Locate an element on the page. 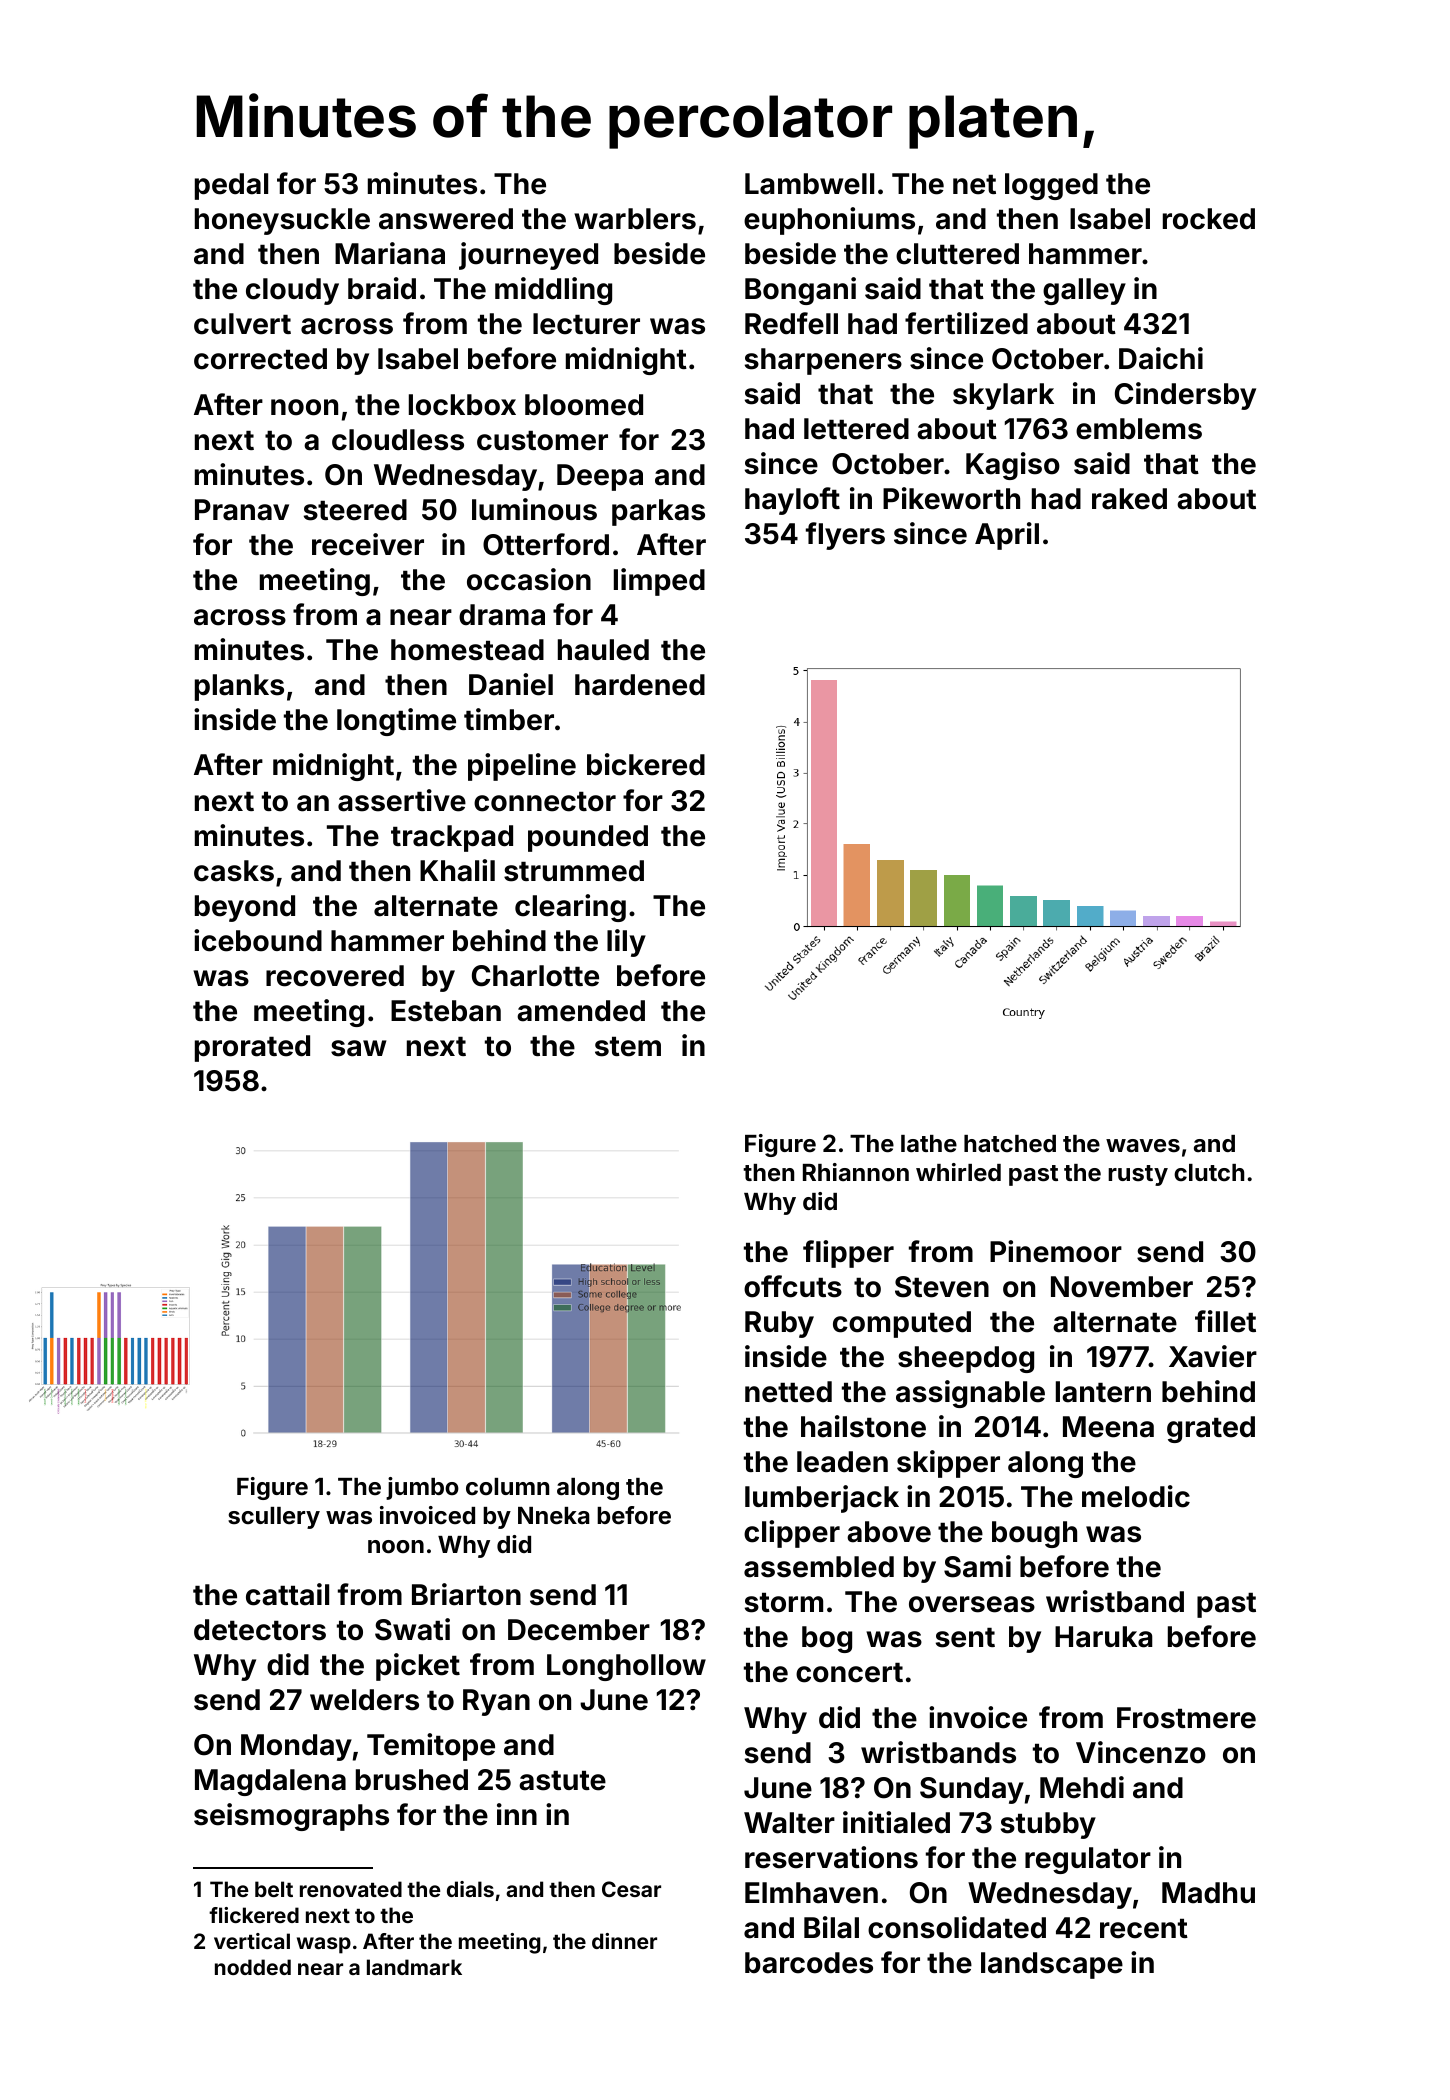 The height and width of the image is (2100, 1450). lily is located at coordinates (626, 943).
